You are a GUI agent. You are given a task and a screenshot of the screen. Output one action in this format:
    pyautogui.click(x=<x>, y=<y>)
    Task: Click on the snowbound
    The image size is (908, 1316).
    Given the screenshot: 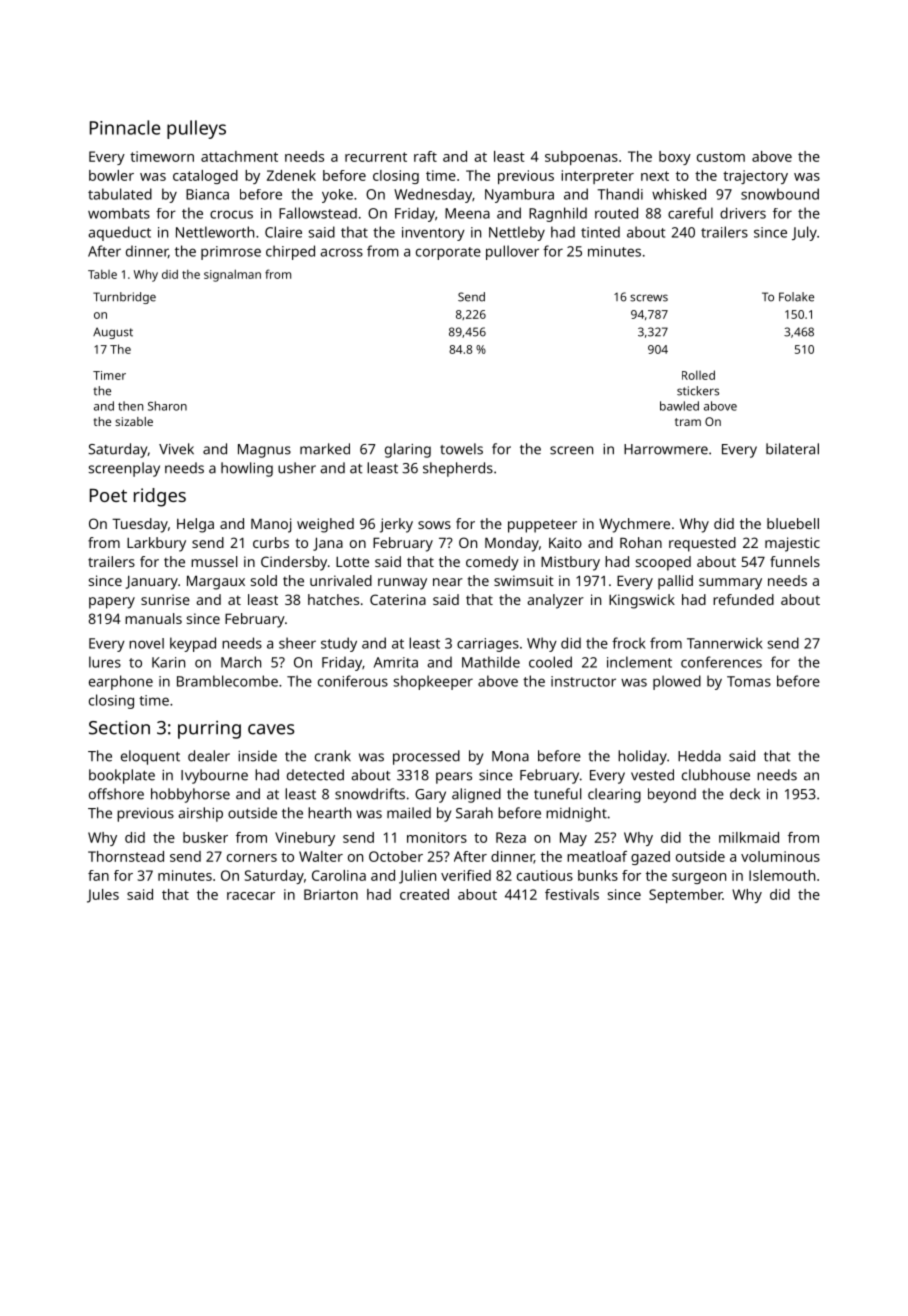 What is the action you would take?
    pyautogui.click(x=780, y=194)
